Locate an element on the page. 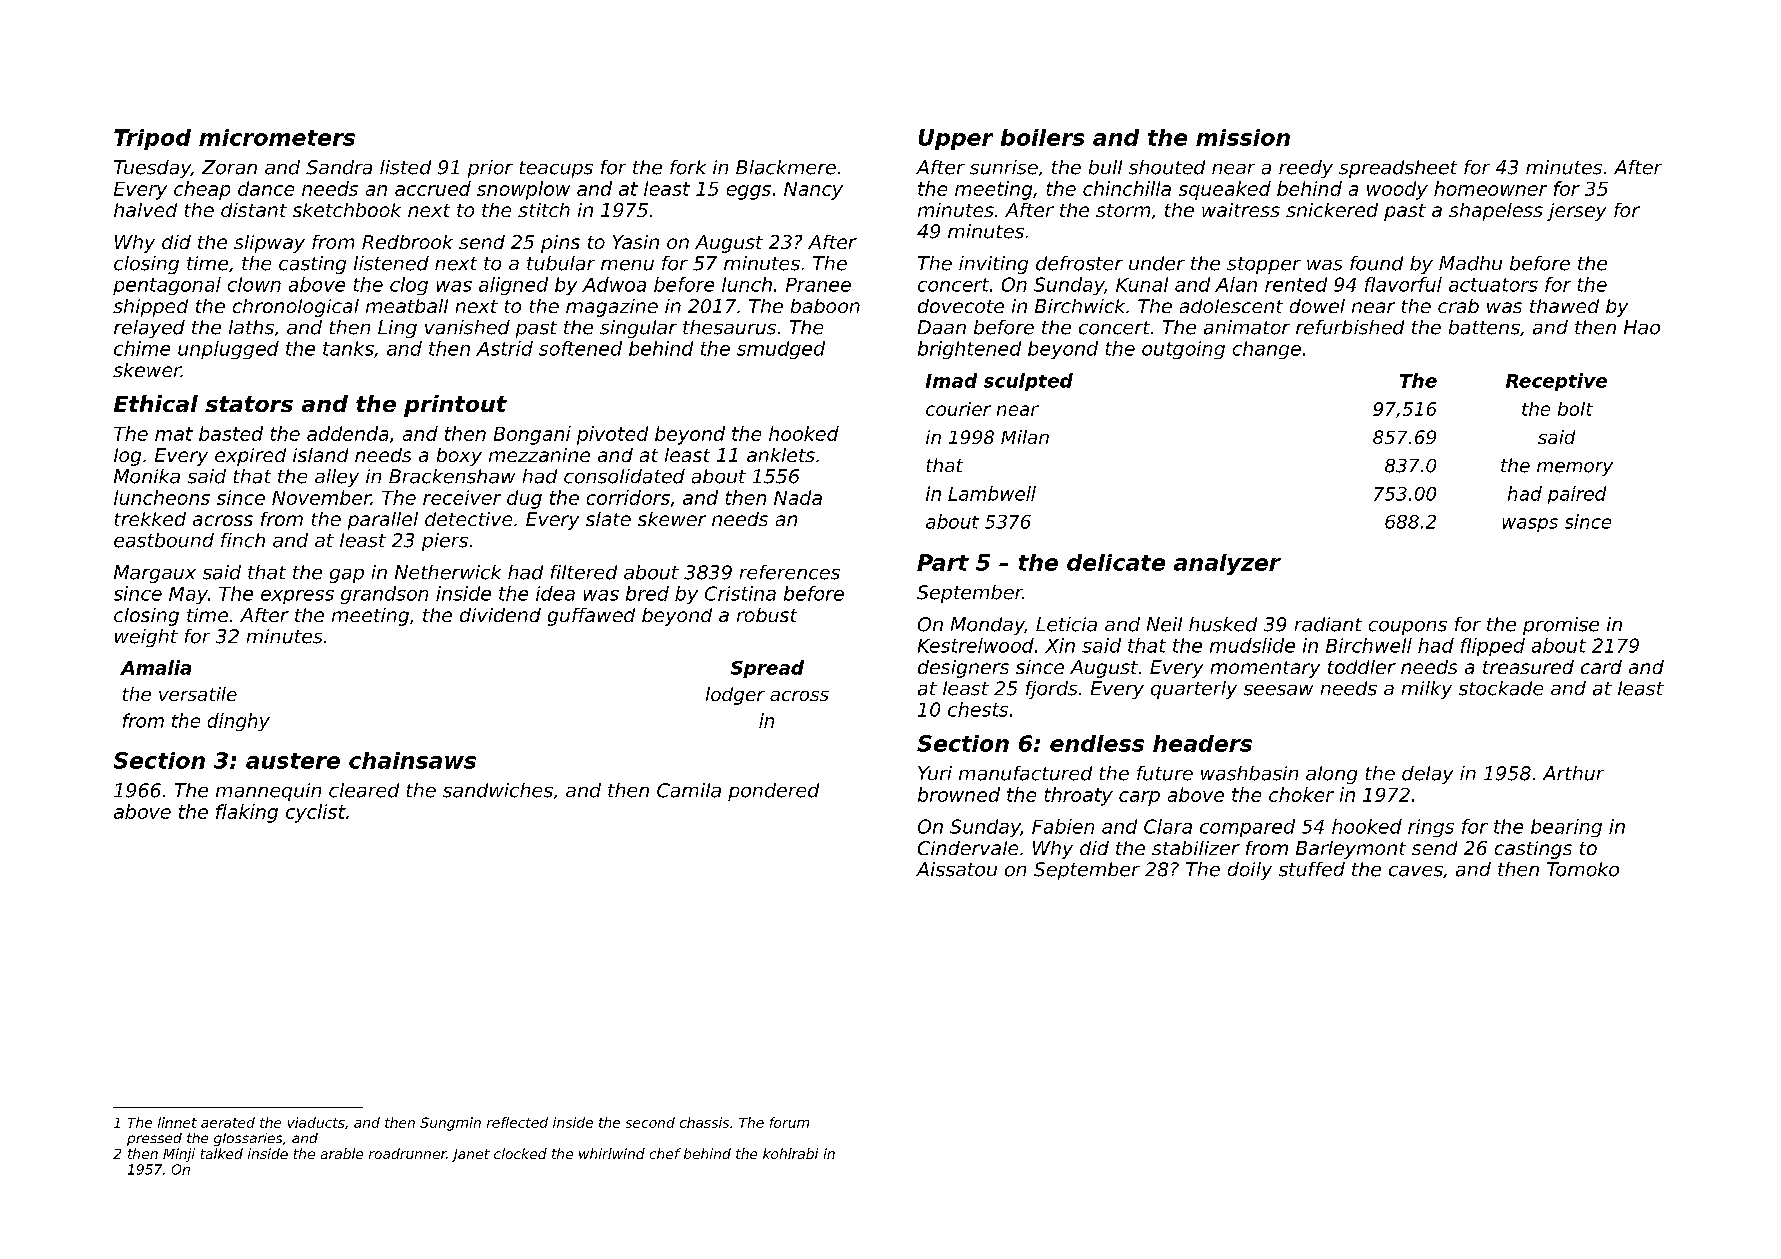 The width and height of the document is (1781, 1259). bearing is located at coordinates (1566, 828).
